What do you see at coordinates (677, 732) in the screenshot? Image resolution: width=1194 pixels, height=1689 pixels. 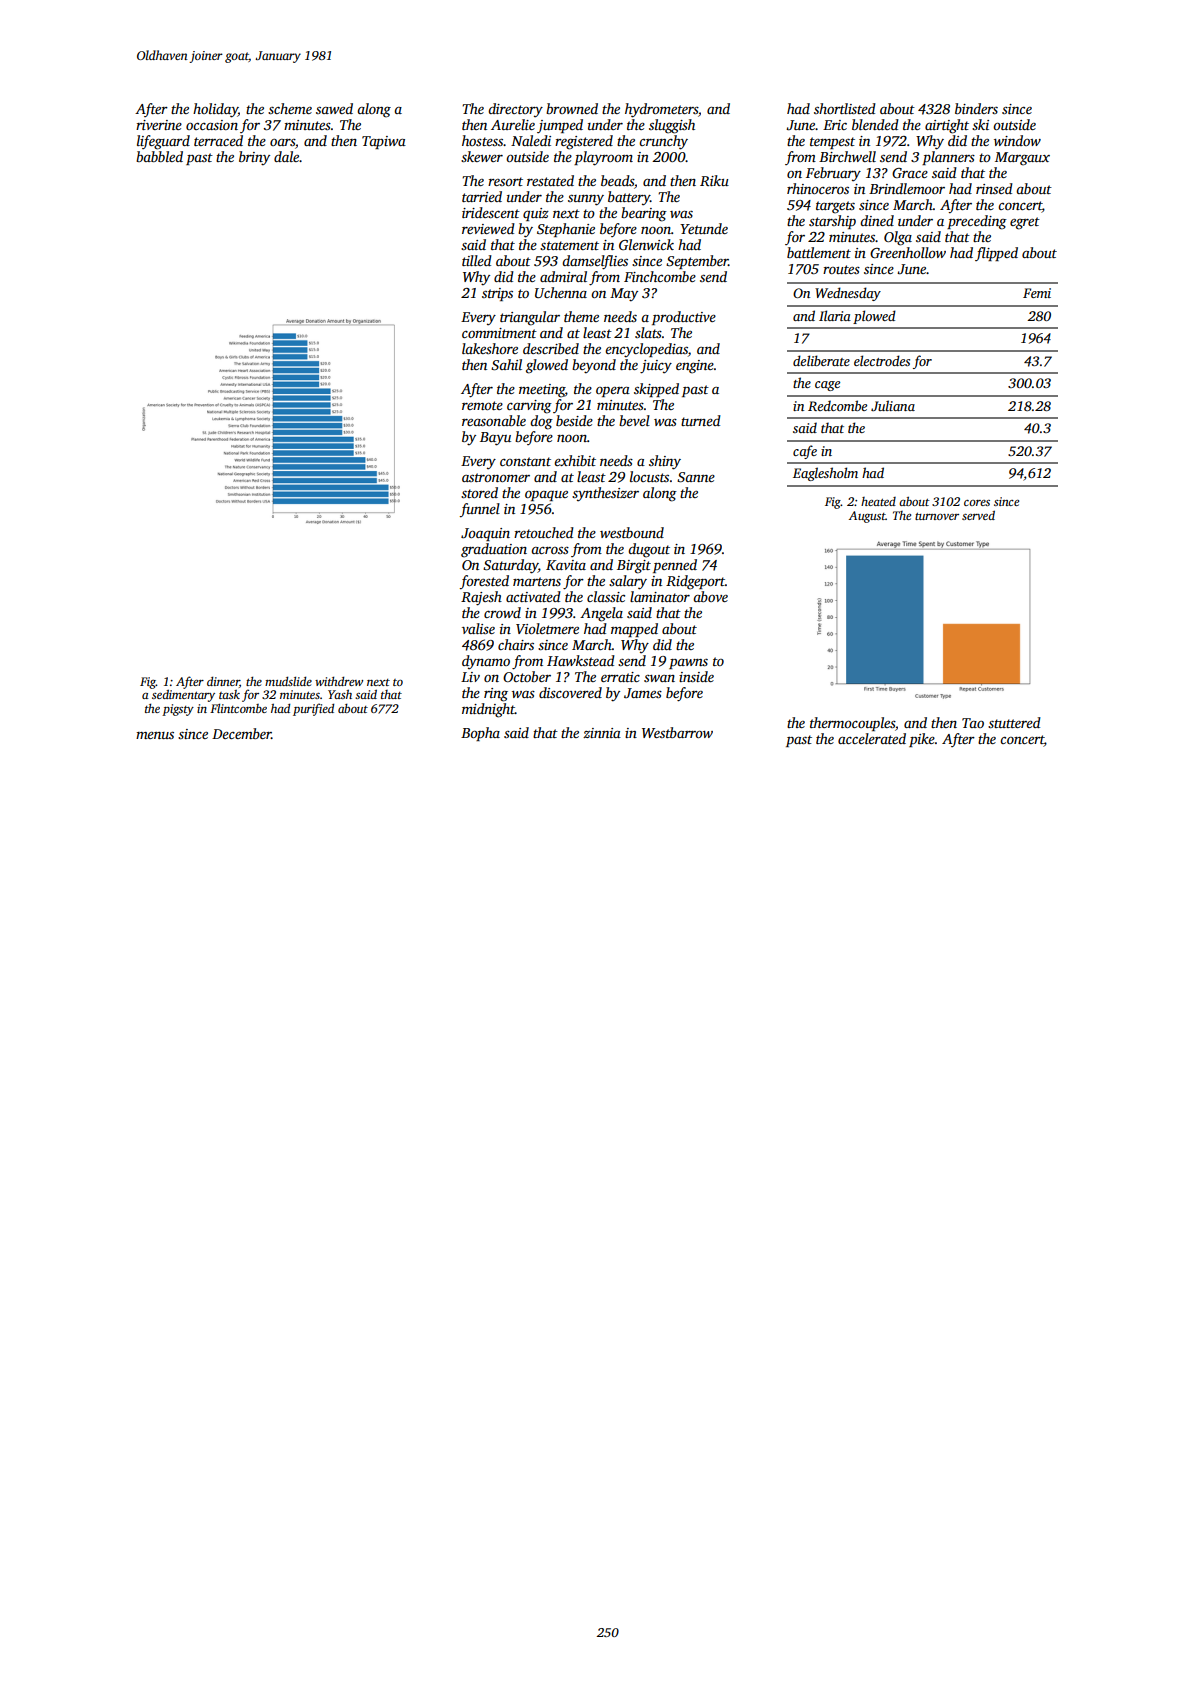 I see `Westbarrow` at bounding box center [677, 732].
